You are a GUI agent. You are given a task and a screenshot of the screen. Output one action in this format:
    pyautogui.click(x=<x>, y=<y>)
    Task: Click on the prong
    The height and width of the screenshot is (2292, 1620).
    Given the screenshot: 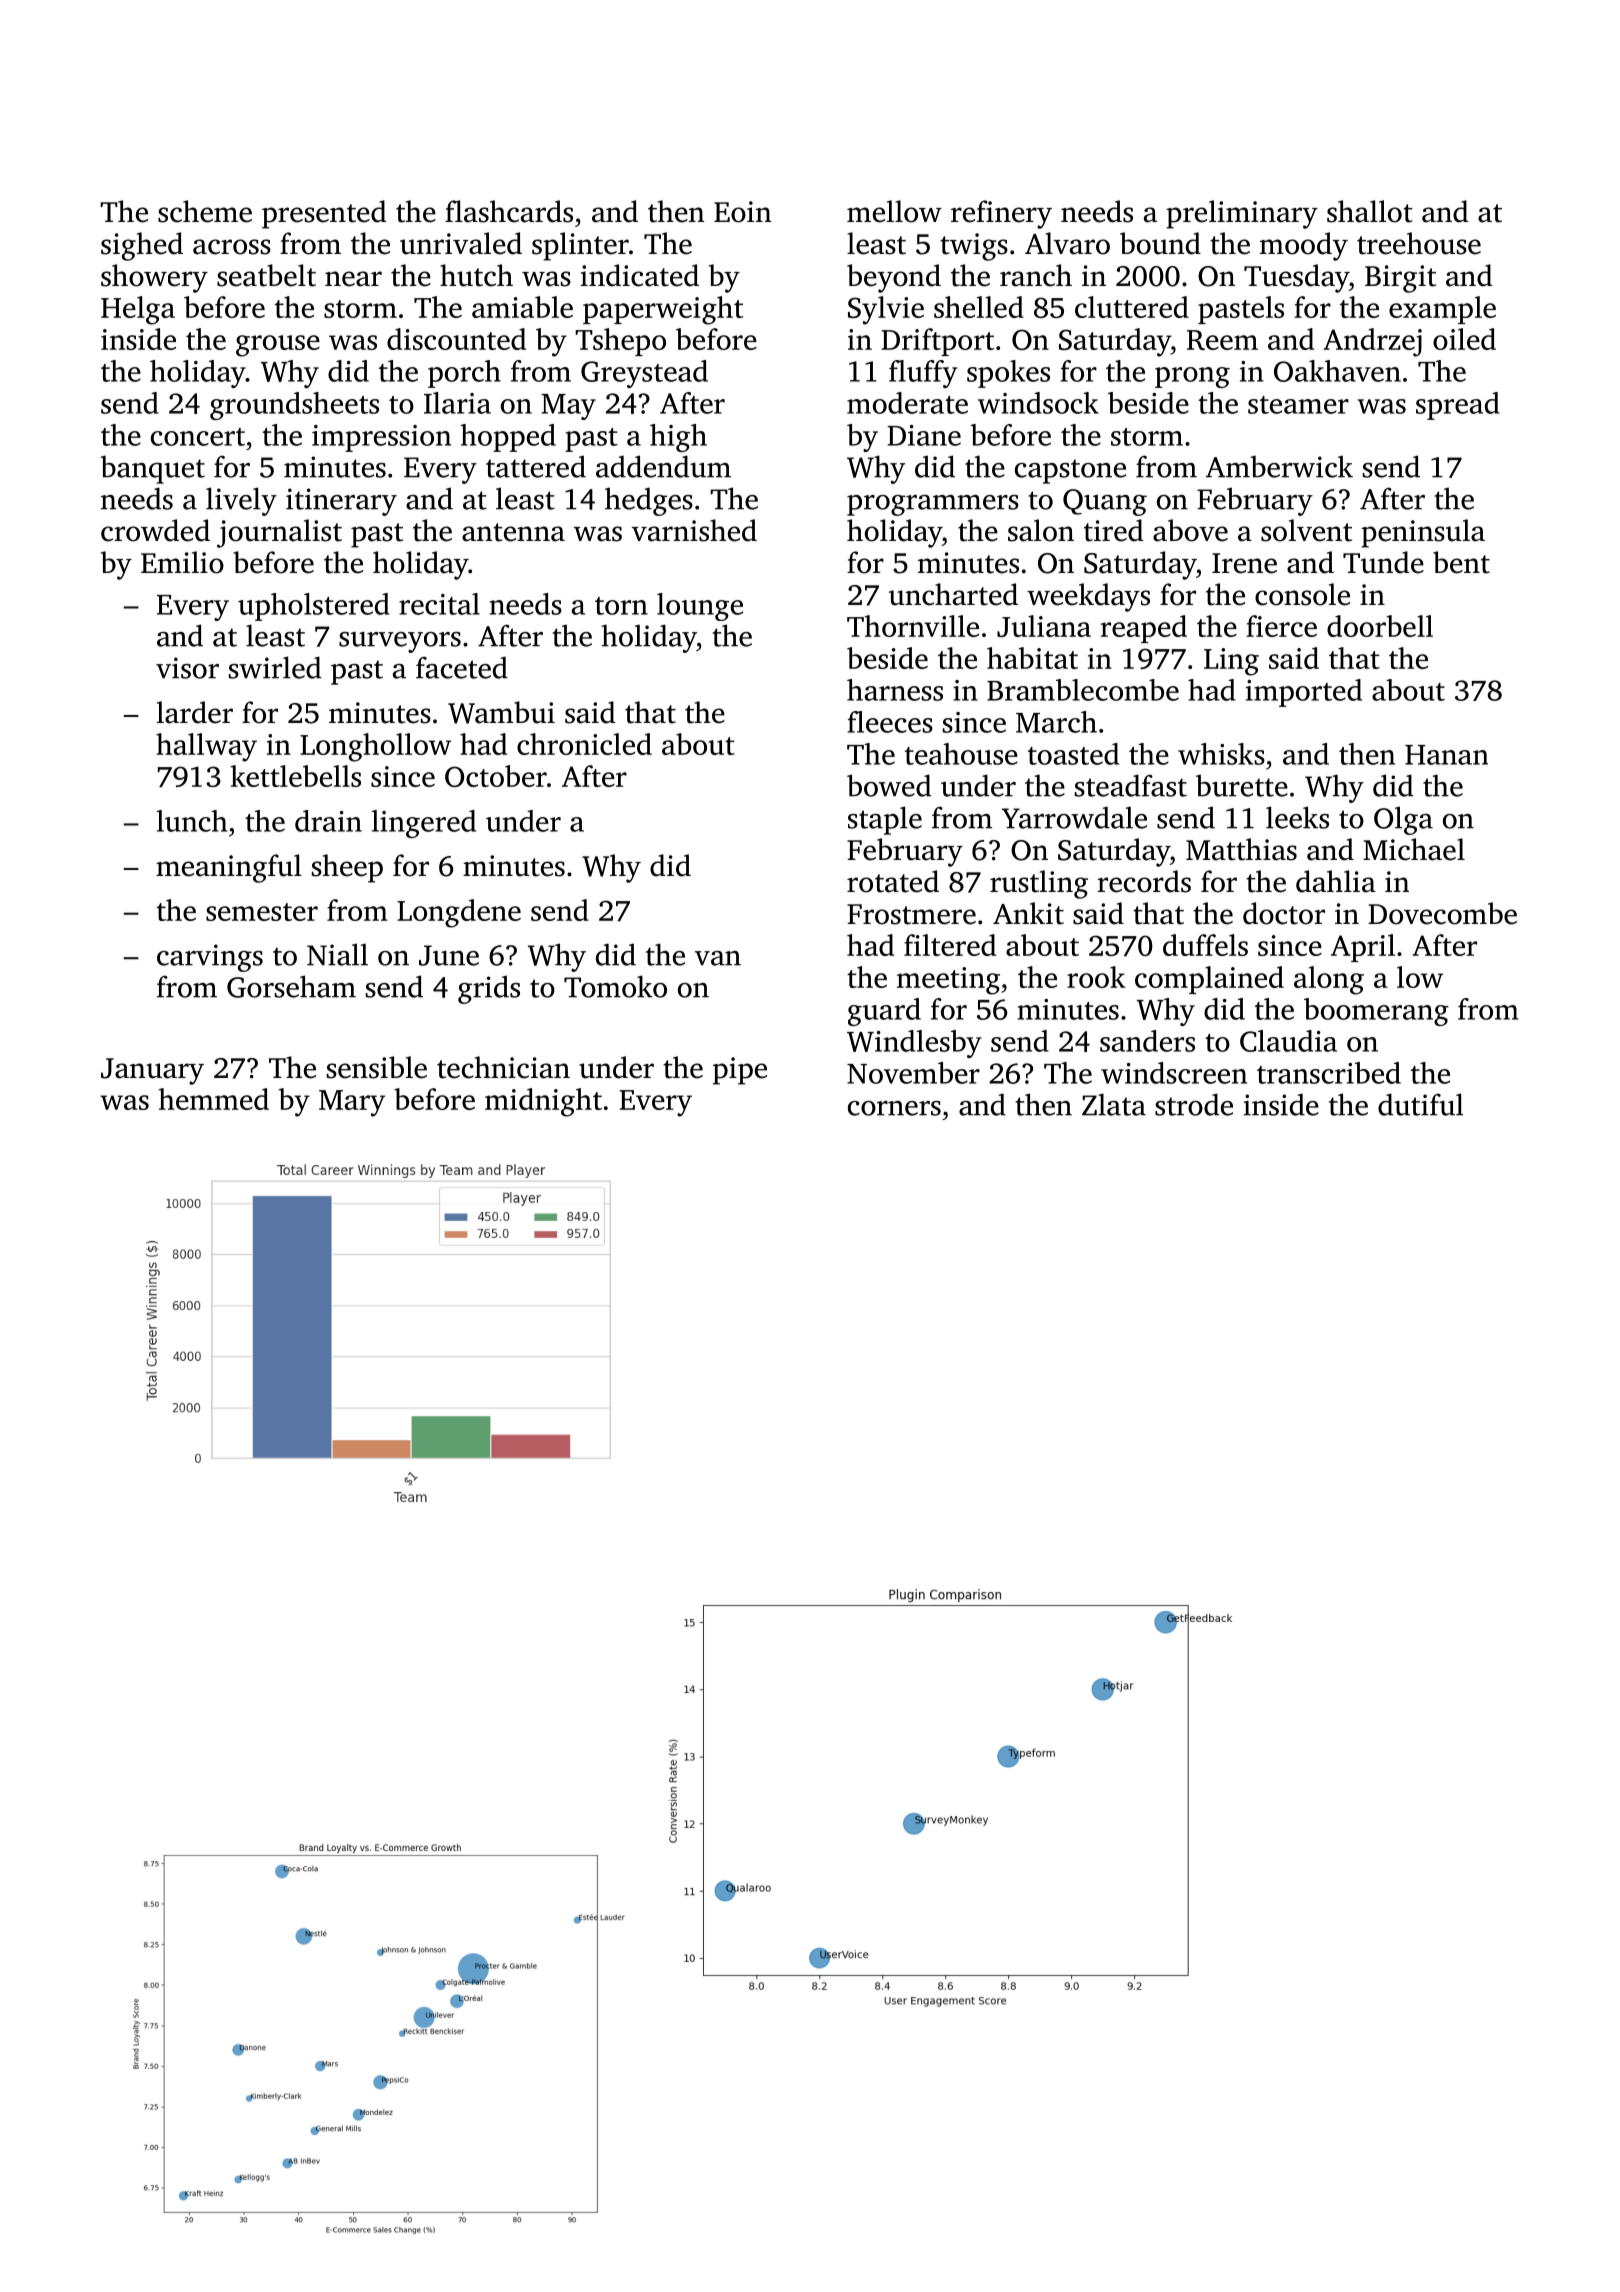 What is the action you would take?
    pyautogui.click(x=1192, y=377)
